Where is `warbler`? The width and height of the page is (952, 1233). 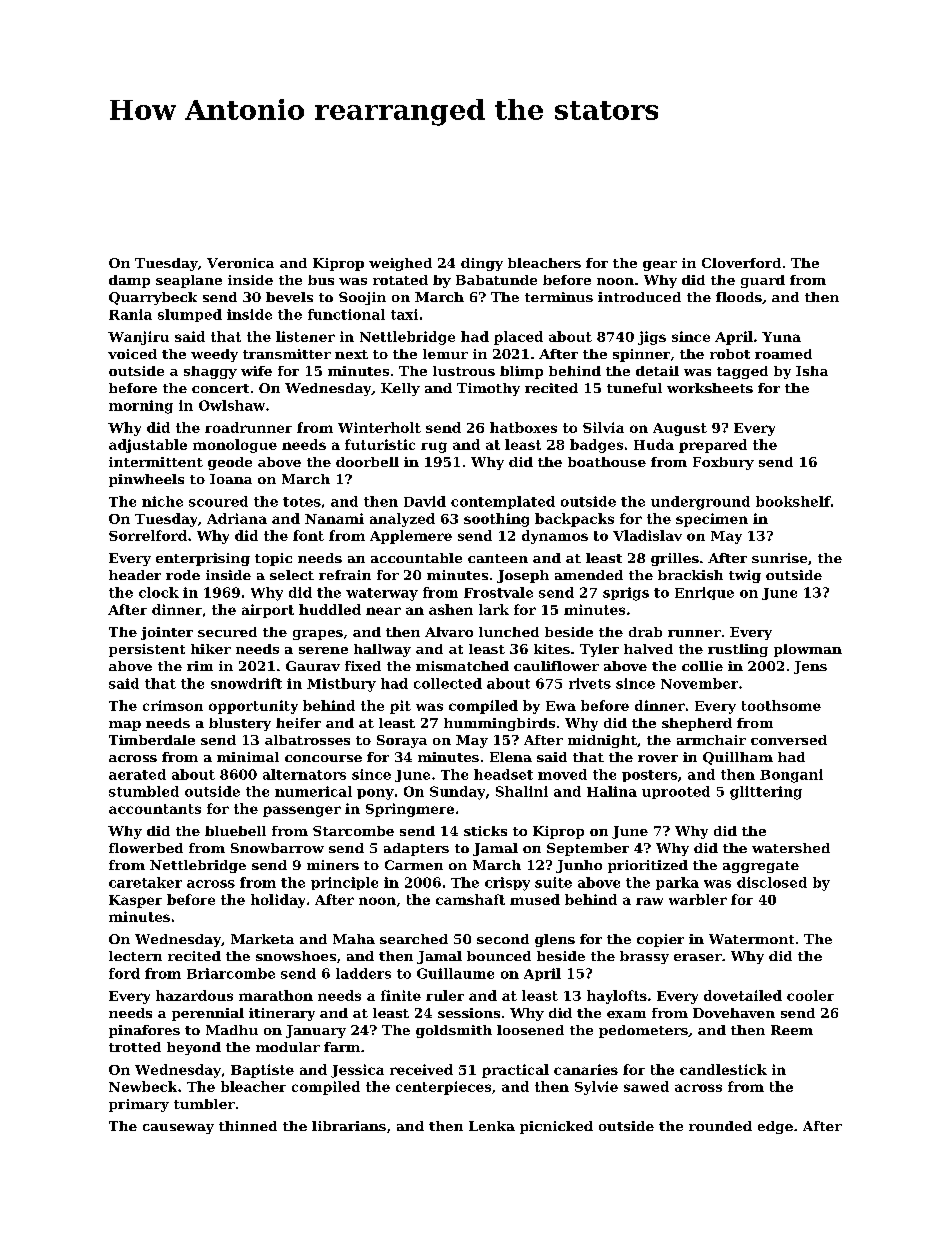 warbler is located at coordinates (698, 899).
